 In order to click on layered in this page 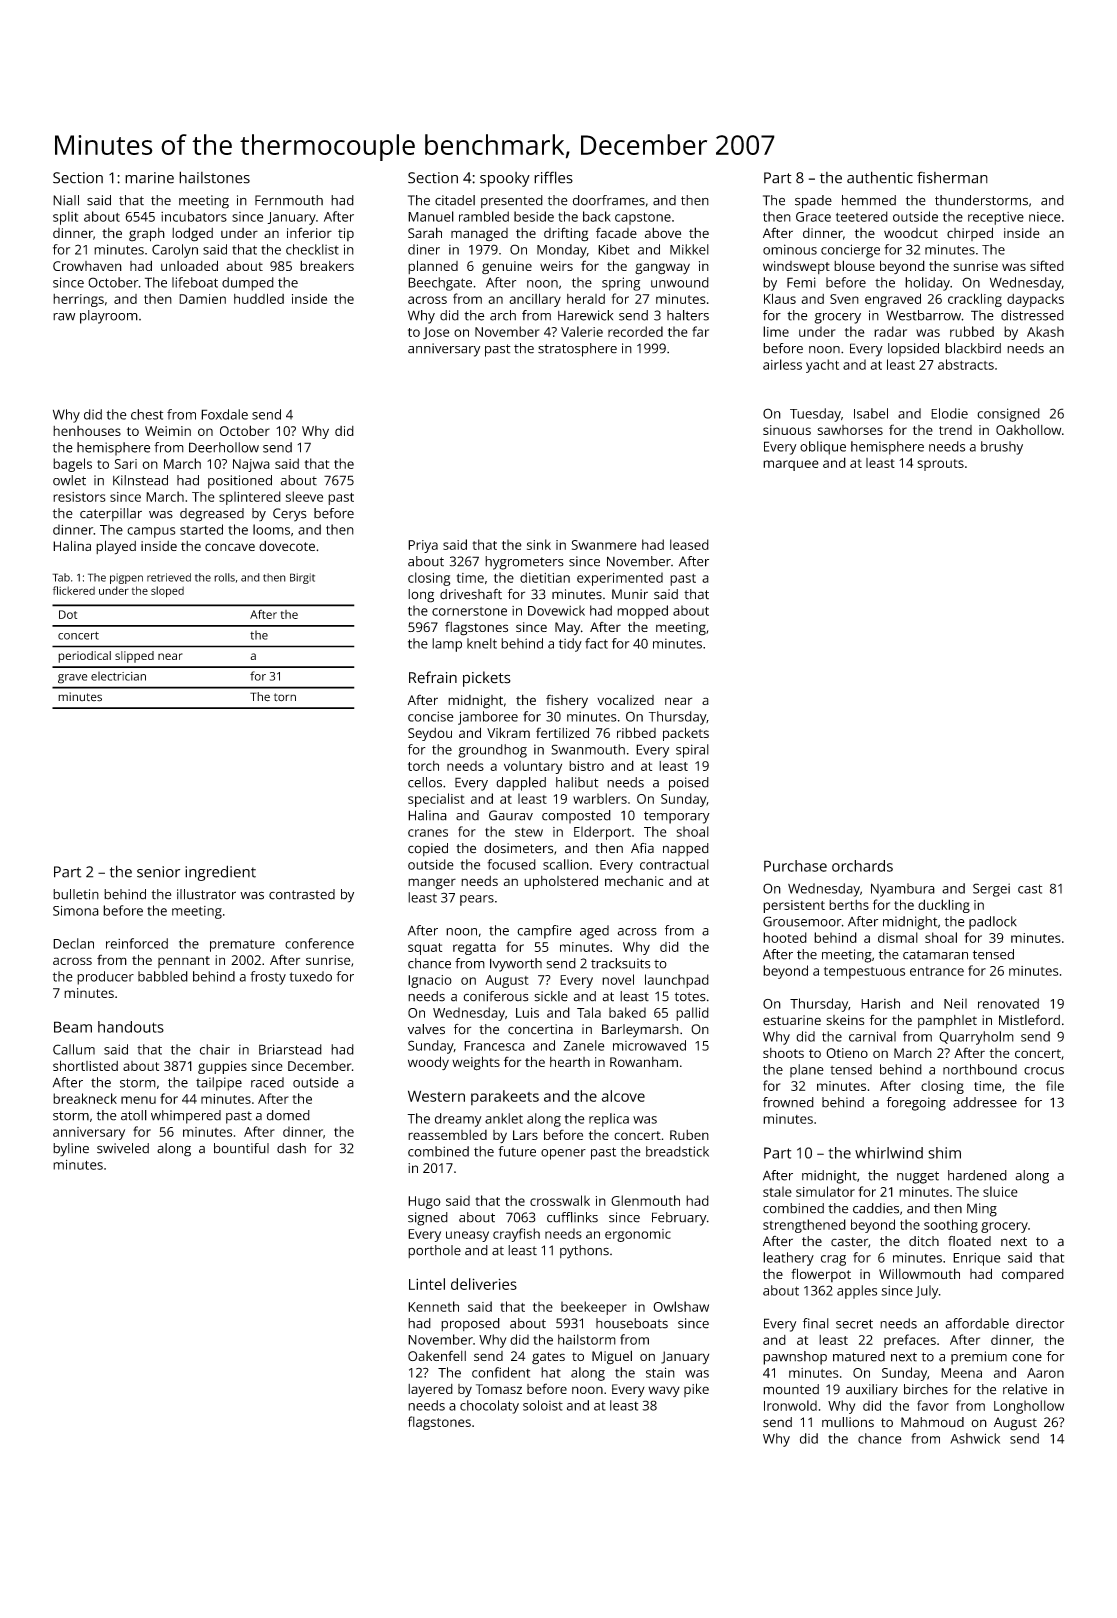, I will do `click(430, 1390)`.
